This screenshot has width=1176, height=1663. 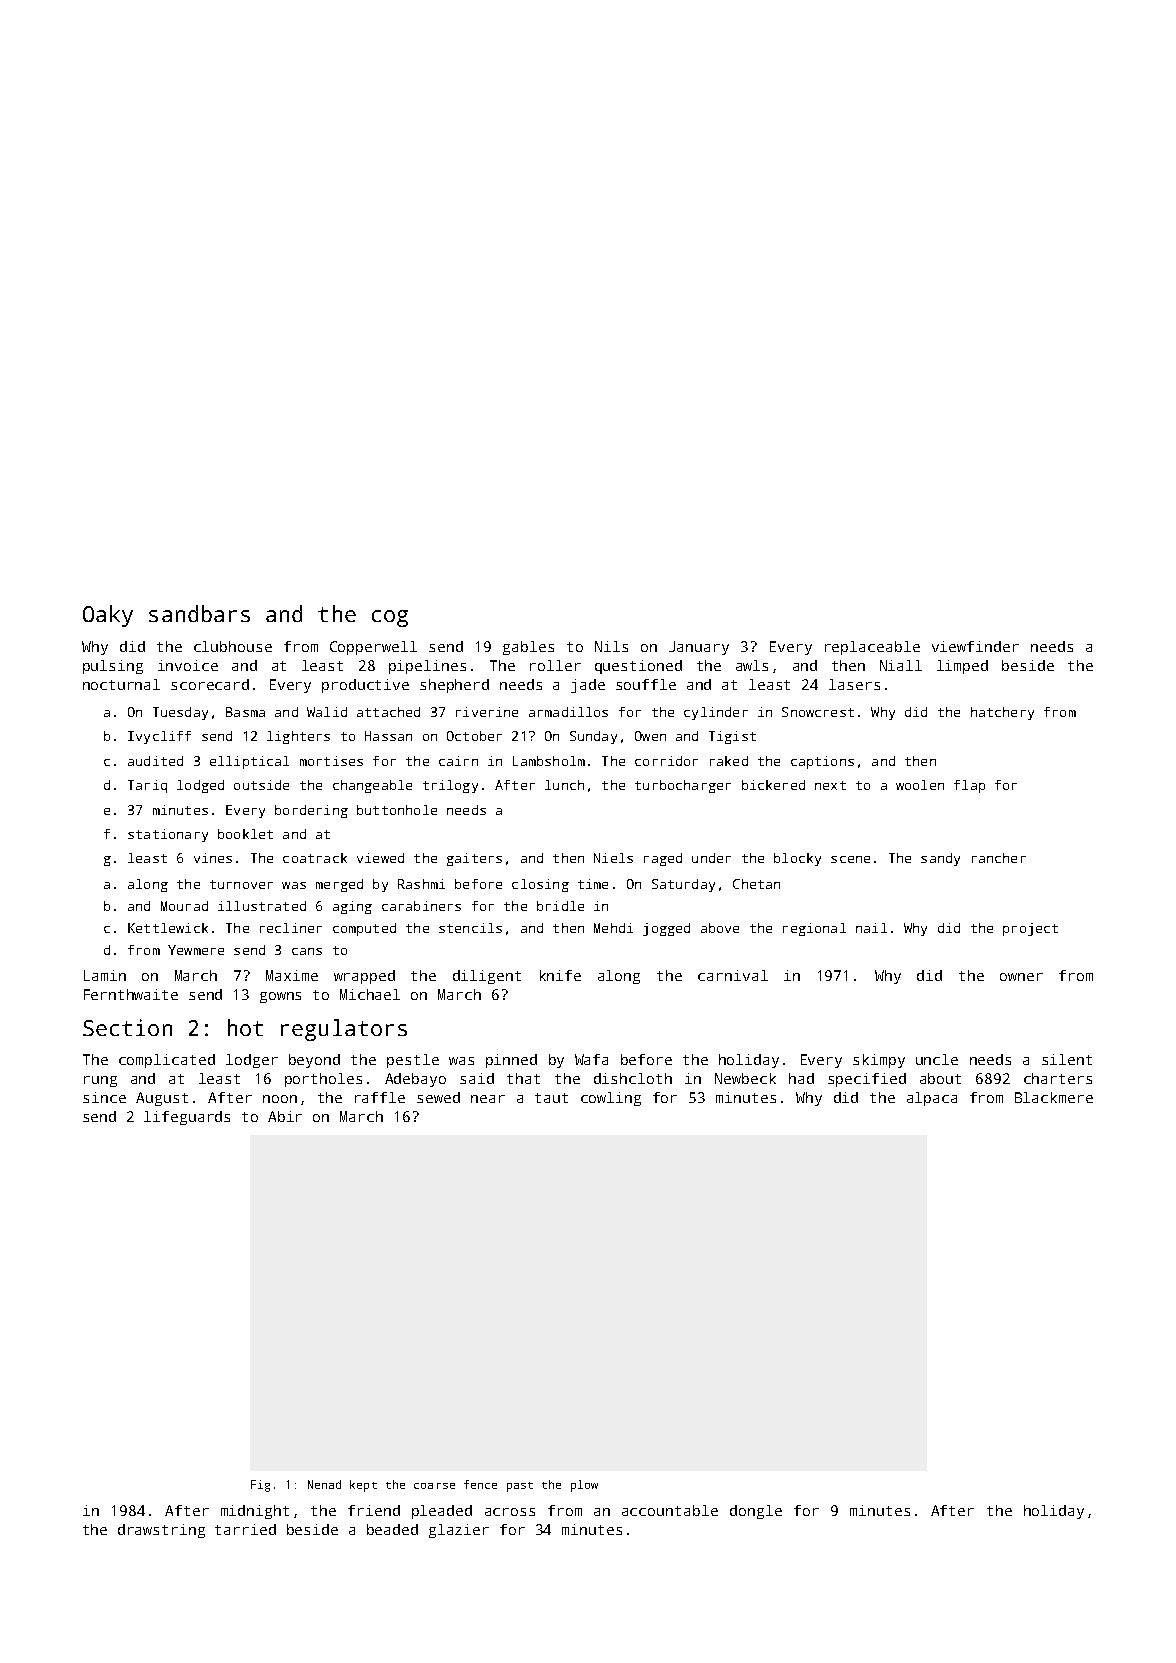 What do you see at coordinates (161, 1531) in the screenshot?
I see `drawstring` at bounding box center [161, 1531].
